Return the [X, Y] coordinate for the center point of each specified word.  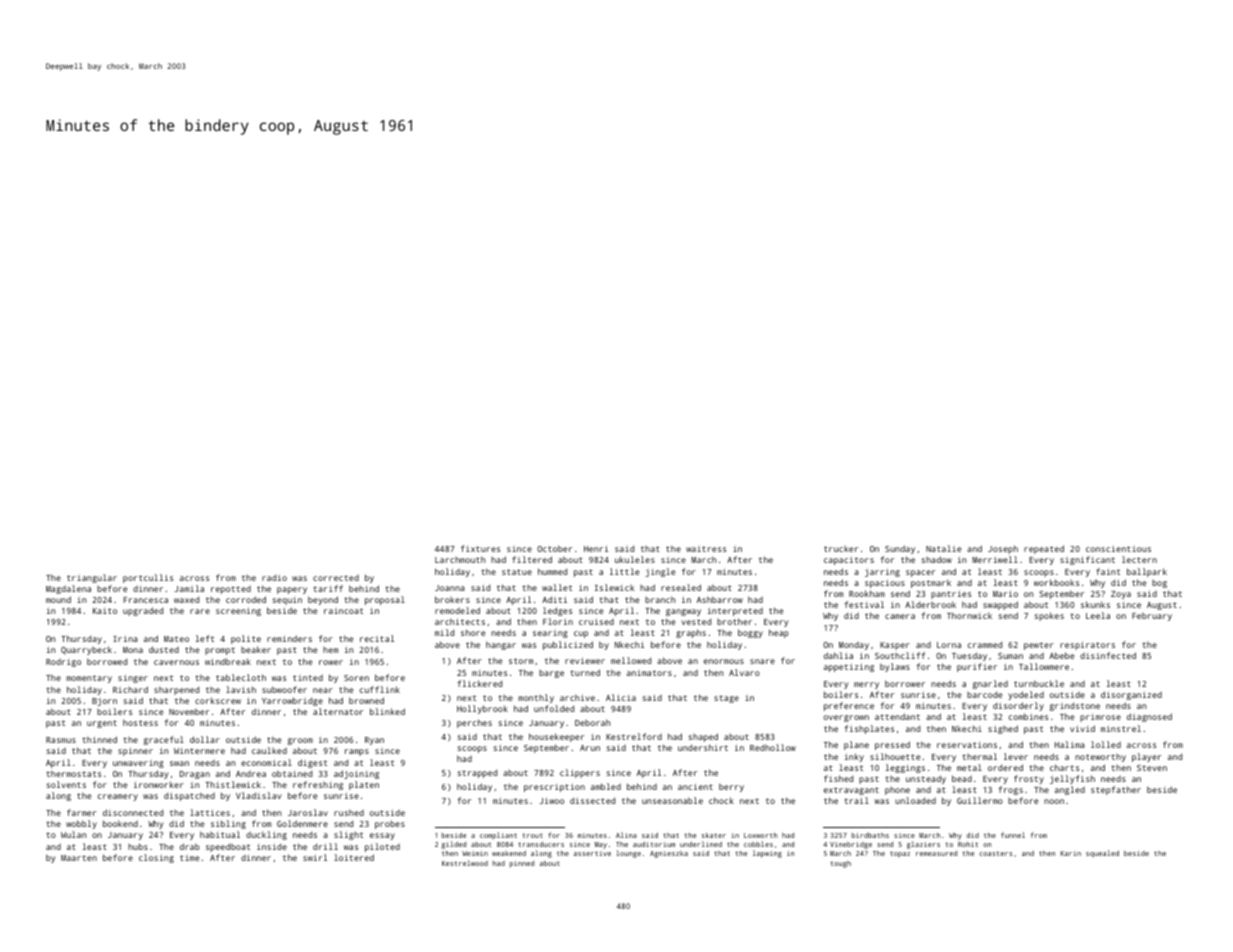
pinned [522, 864]
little [625, 571]
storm [521, 661]
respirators [1087, 645]
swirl [315, 857]
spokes [1049, 616]
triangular [92, 578]
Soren [356, 678]
